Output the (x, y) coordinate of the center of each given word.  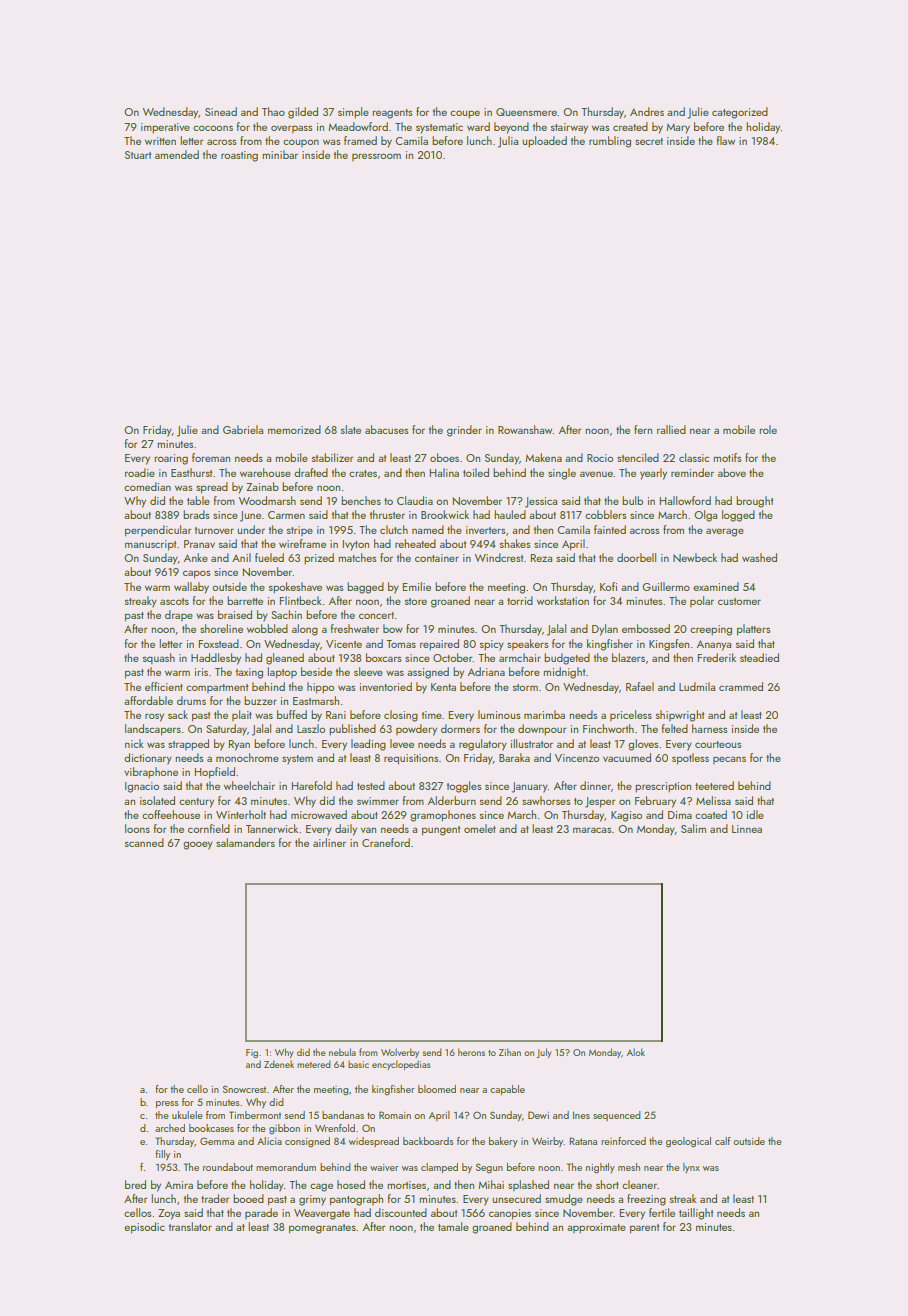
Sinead (221, 111)
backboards (428, 1141)
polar (702, 601)
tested (371, 785)
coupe (465, 114)
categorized (740, 113)
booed (248, 1198)
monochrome (247, 757)
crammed (741, 686)
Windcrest (499, 557)
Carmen (286, 515)
